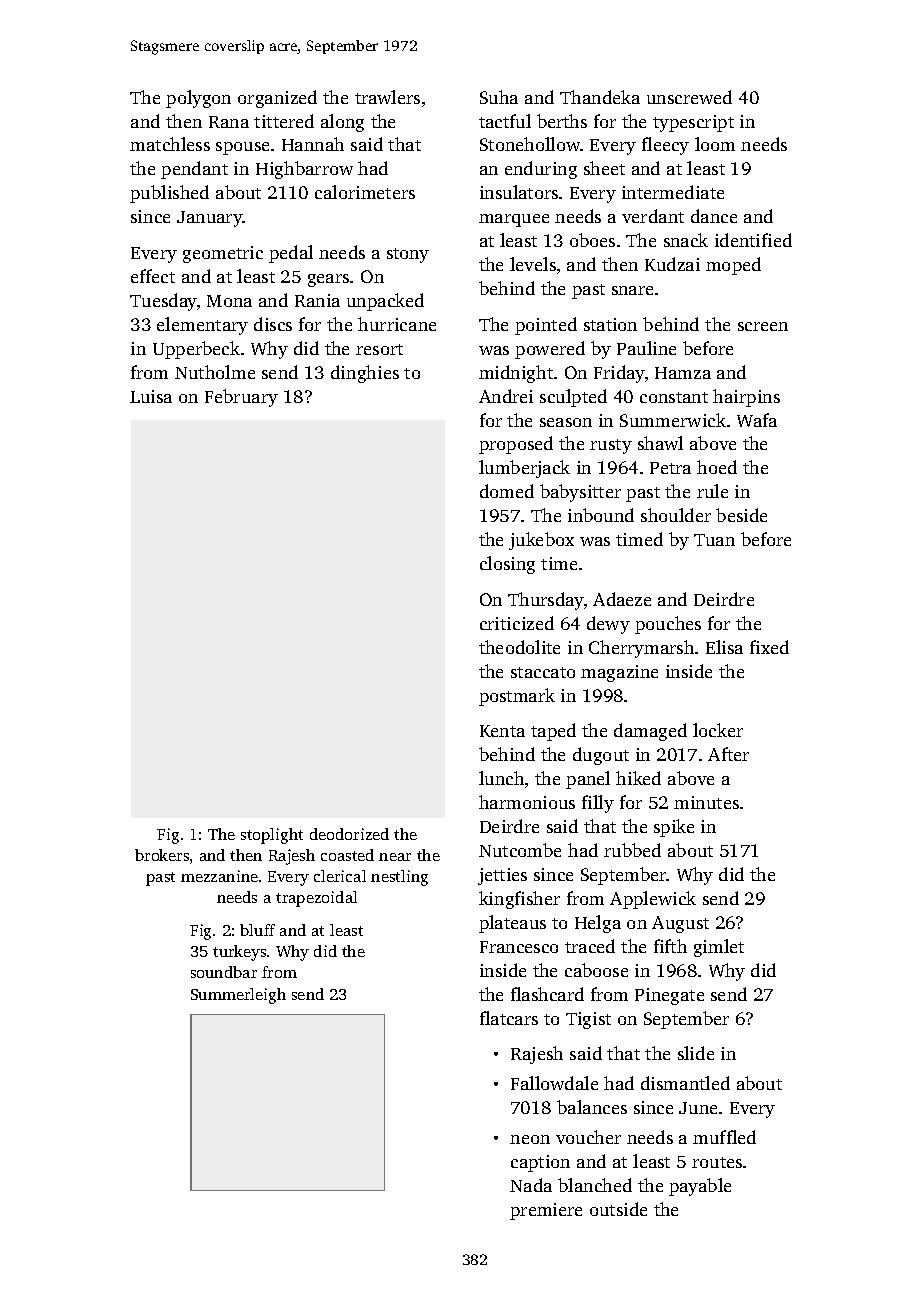 This page has width=924, height=1314. I want to click on gimlet, so click(719, 948).
